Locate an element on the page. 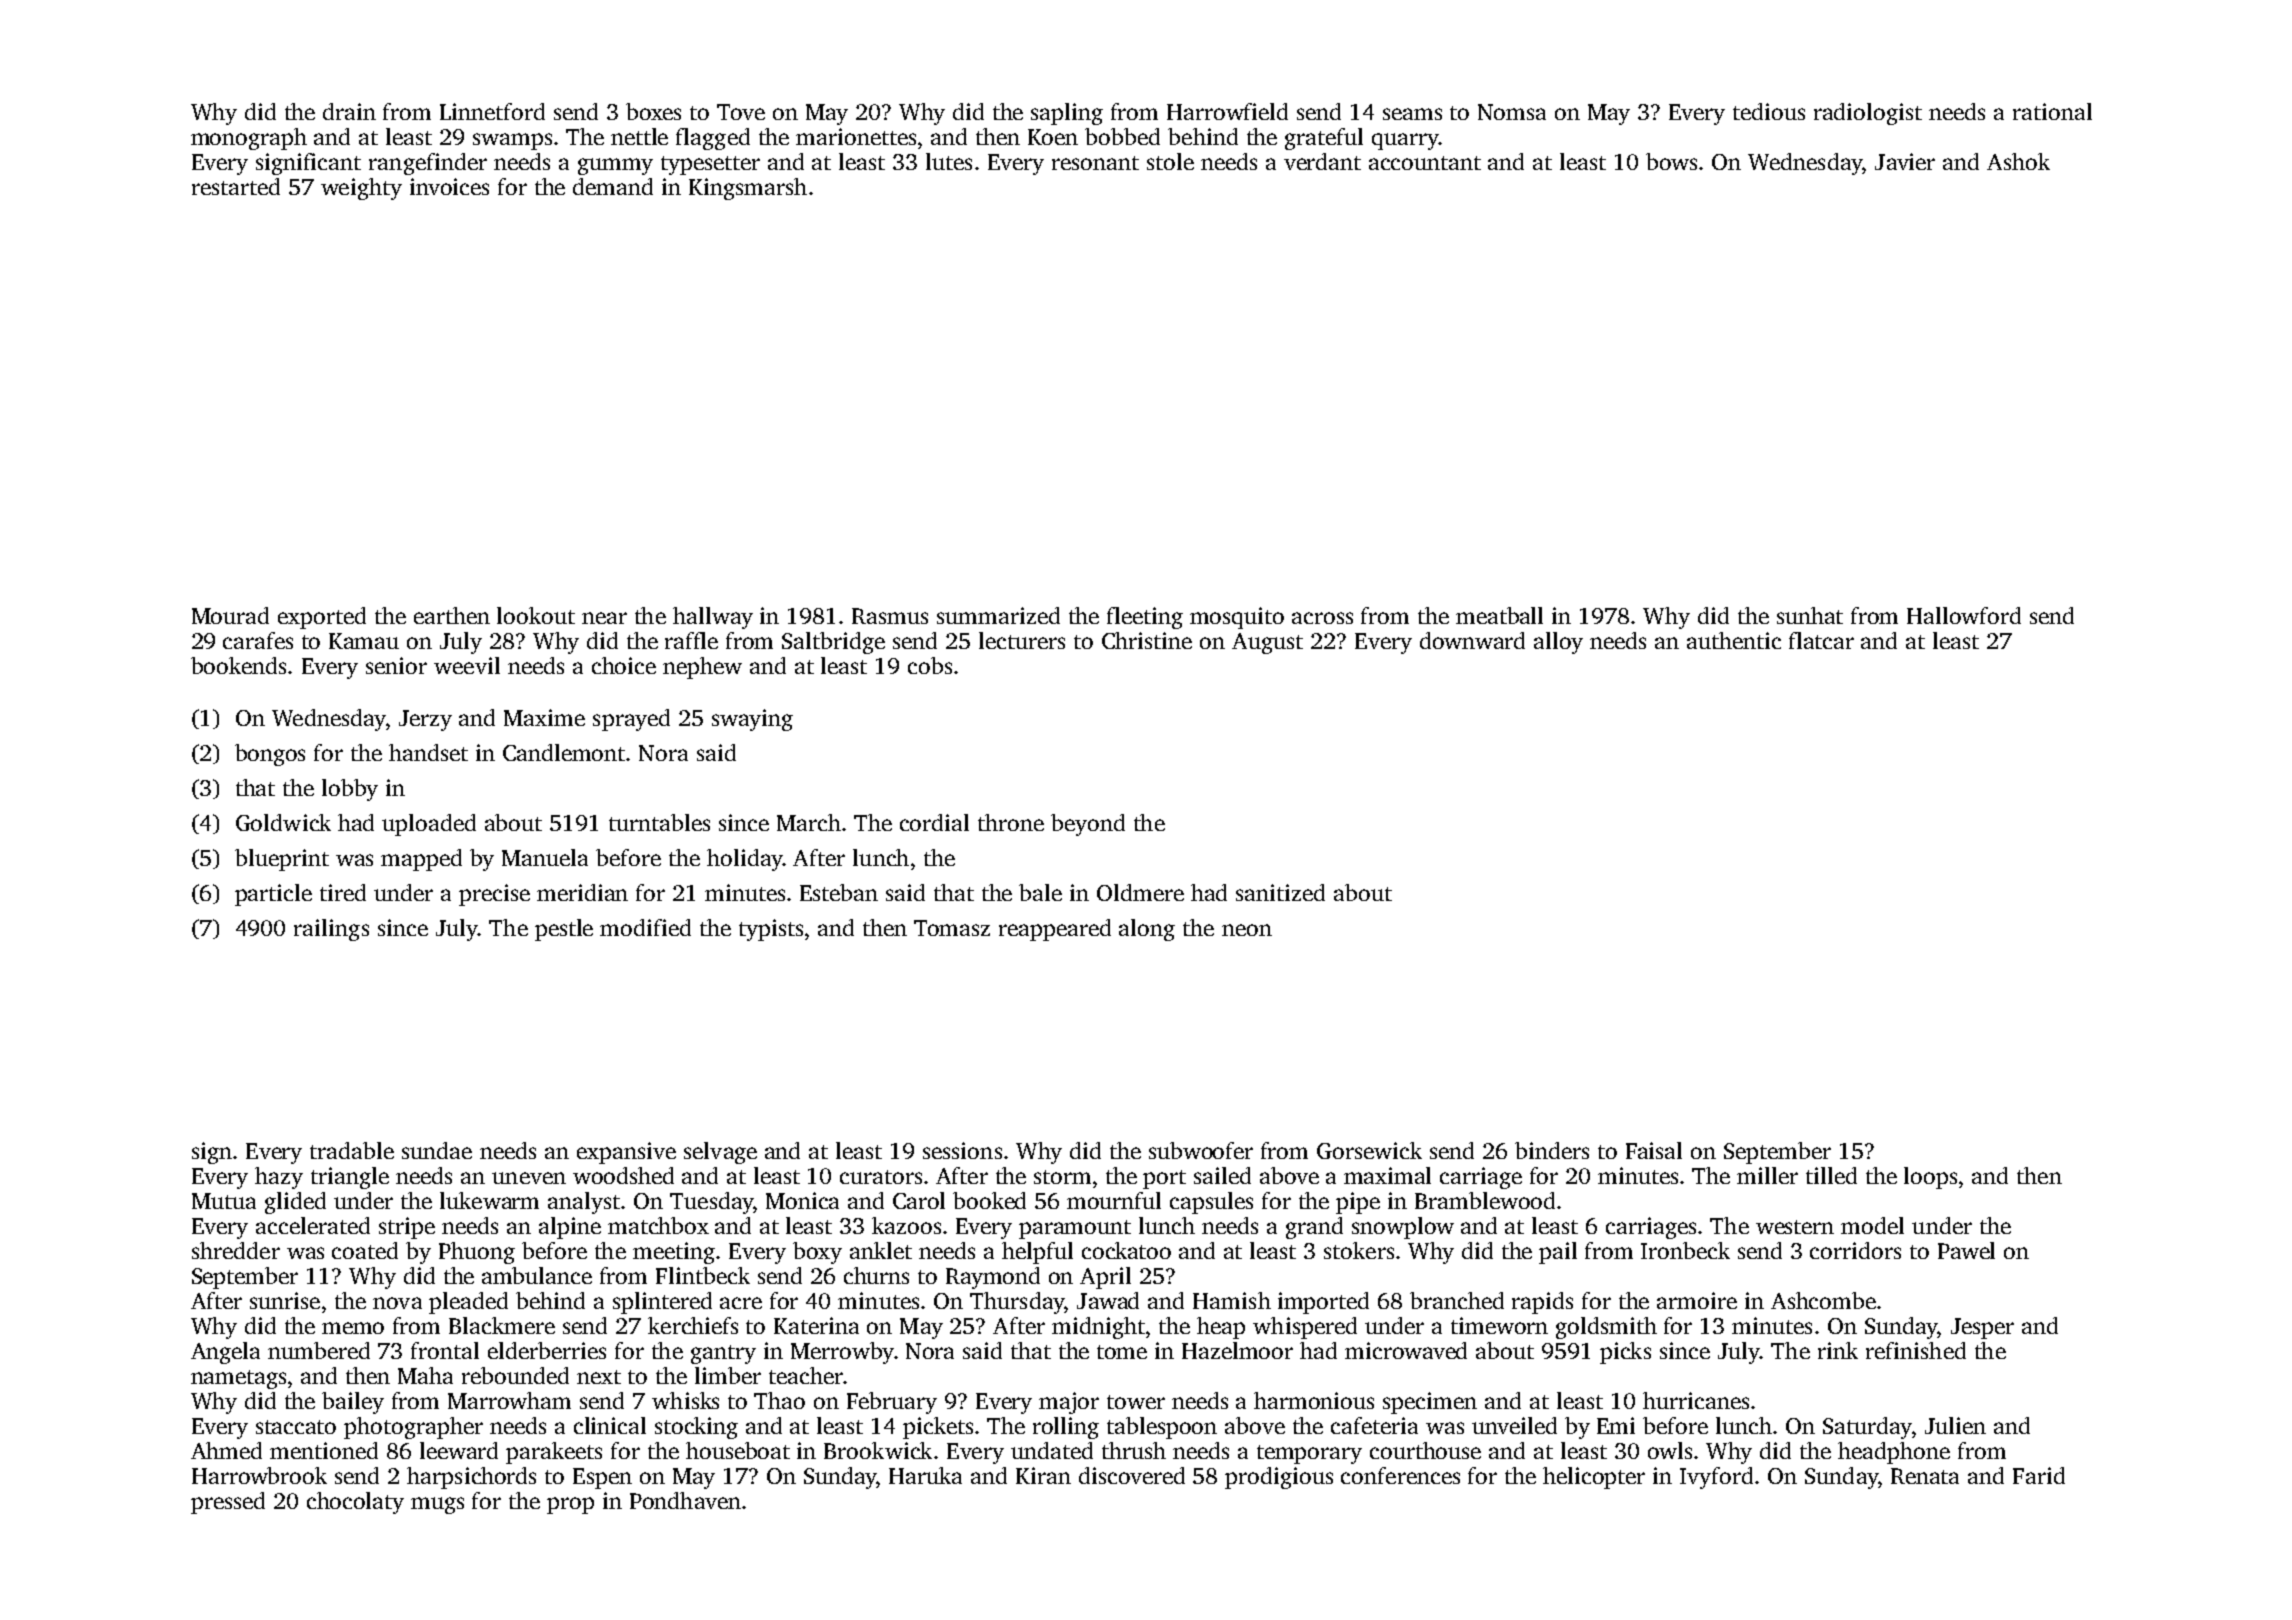 This page has height=1620, width=2292. Tove is located at coordinates (741, 112).
